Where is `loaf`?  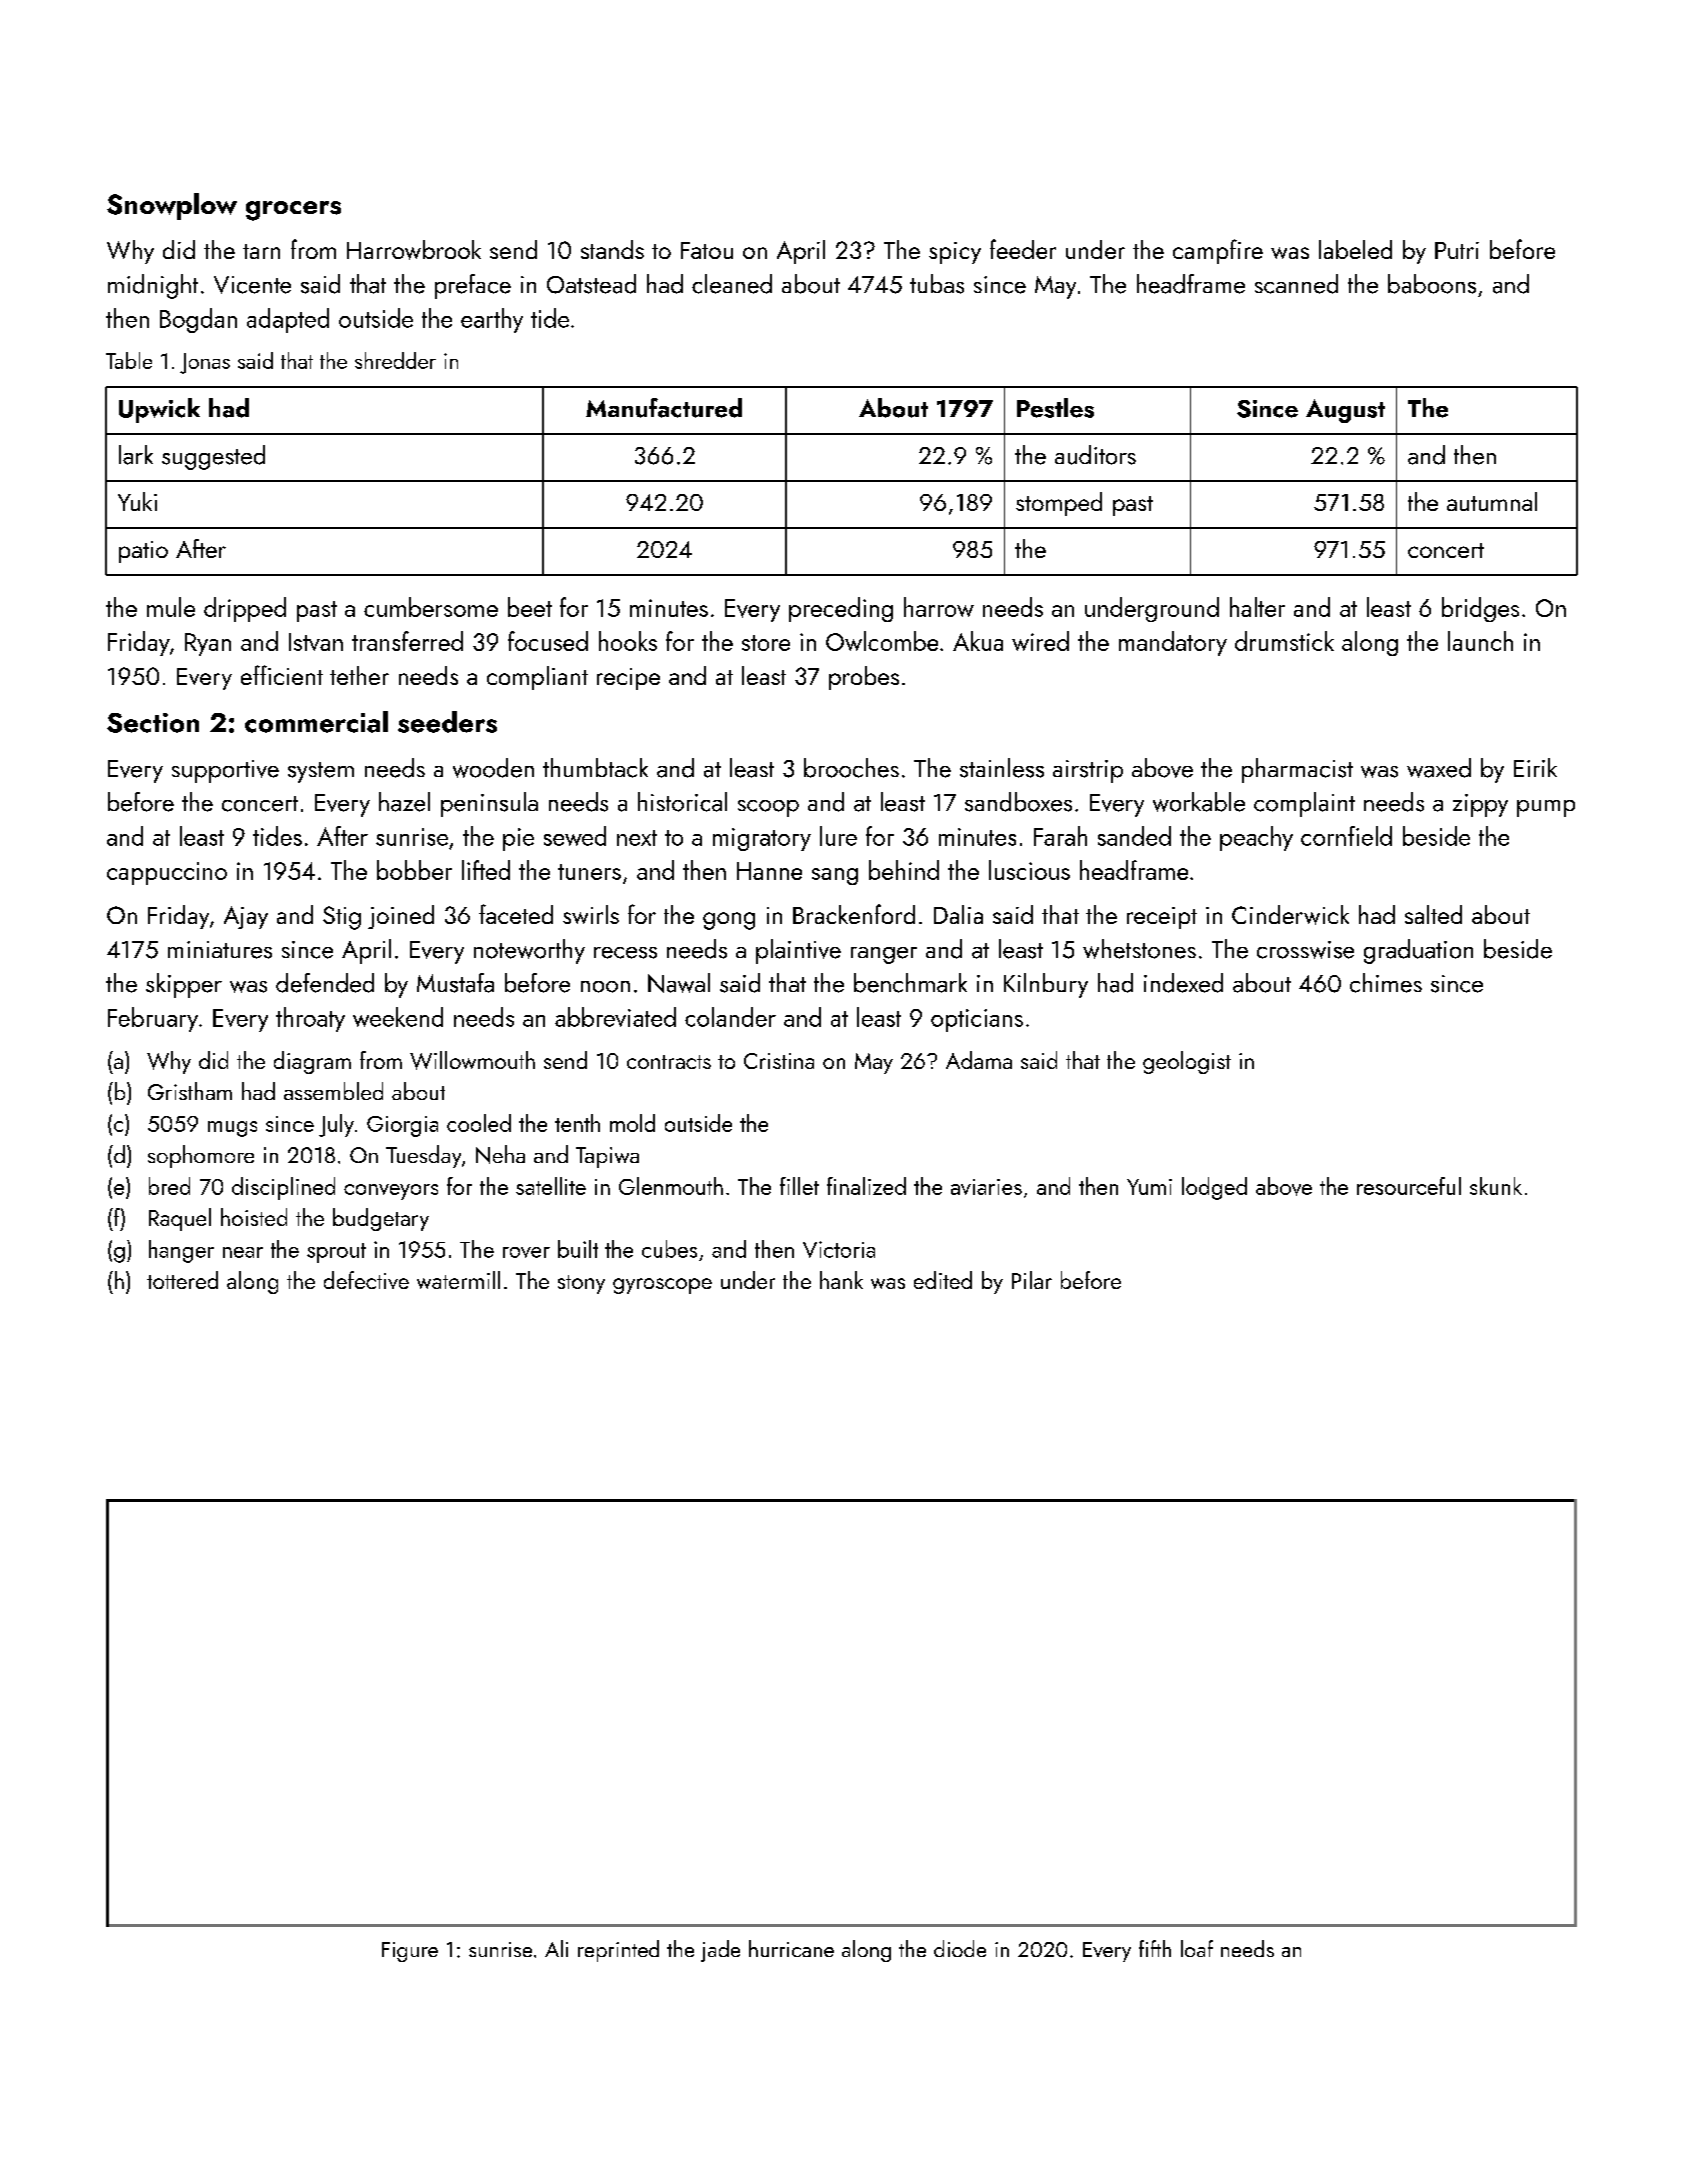 loaf is located at coordinates (1197, 1948).
